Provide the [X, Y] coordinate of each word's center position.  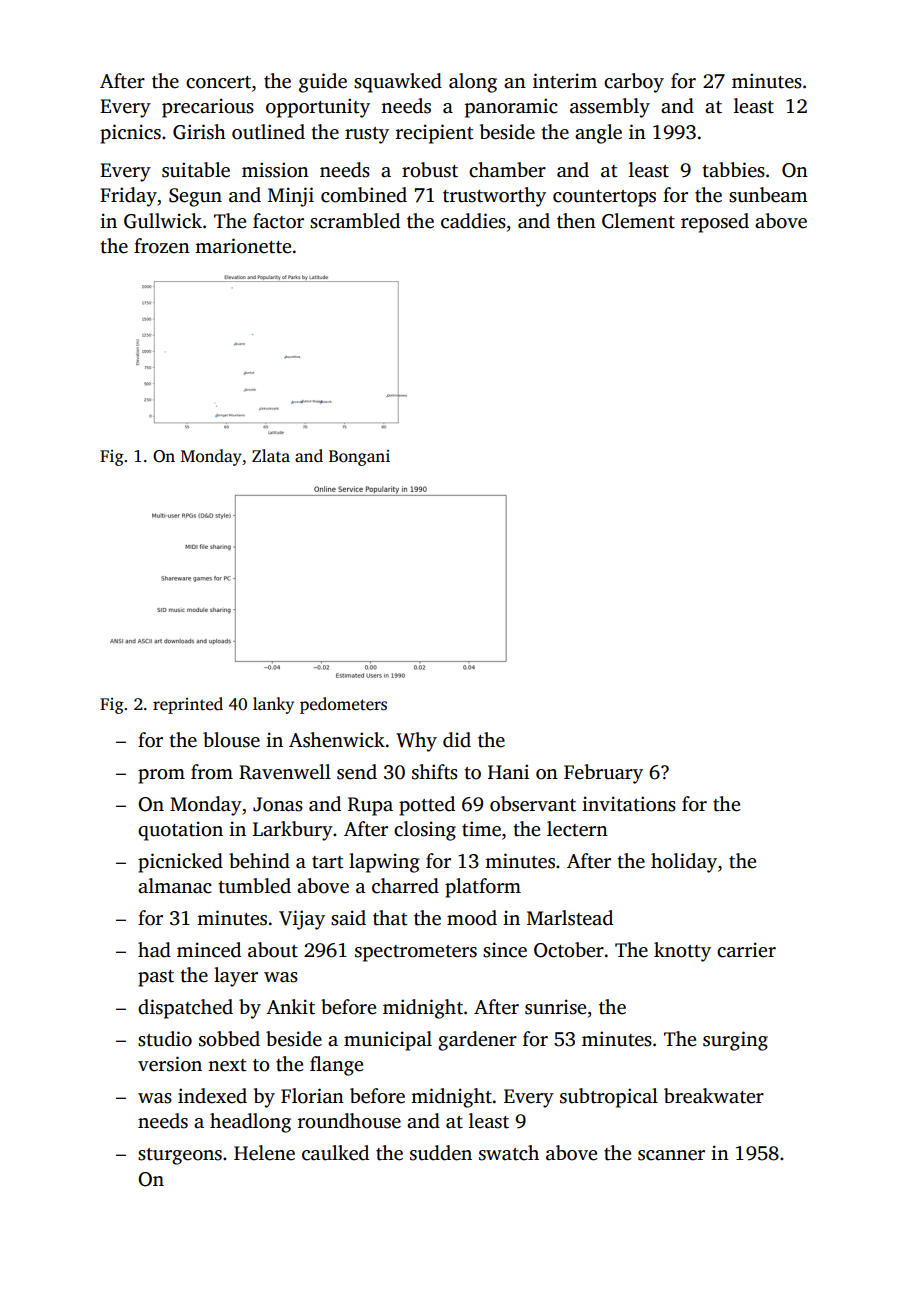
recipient [435, 134]
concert [218, 82]
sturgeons [180, 1156]
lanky [273, 705]
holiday [684, 863]
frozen [162, 246]
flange [336, 1066]
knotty [682, 952]
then [576, 221]
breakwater [714, 1096]
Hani [508, 772]
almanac [175, 886]
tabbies [733, 170]
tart [328, 862]
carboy [634, 83]
